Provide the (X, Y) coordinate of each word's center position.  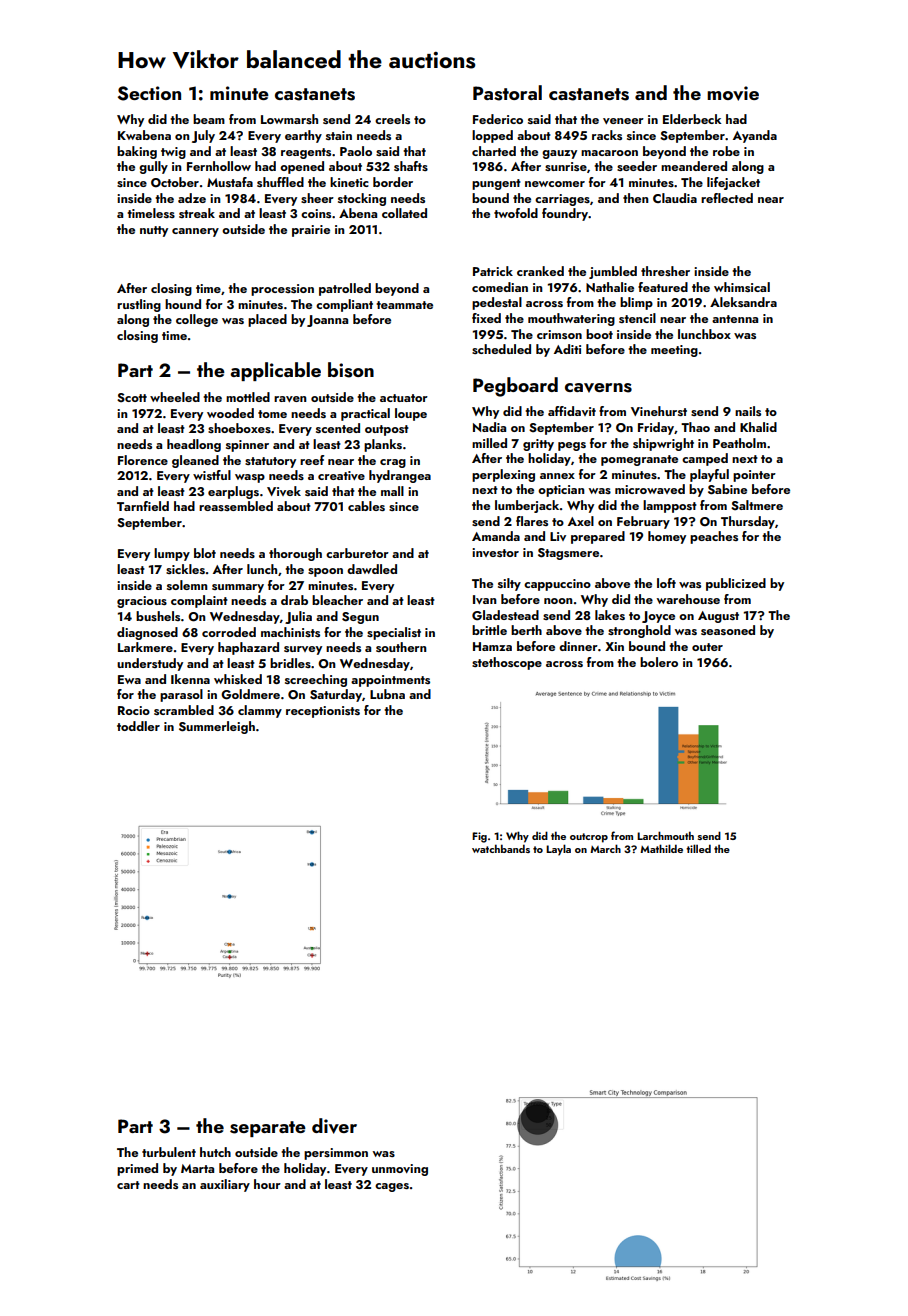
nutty (154, 231)
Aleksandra (743, 302)
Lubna (387, 694)
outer (707, 647)
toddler (138, 726)
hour (267, 1184)
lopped (492, 136)
